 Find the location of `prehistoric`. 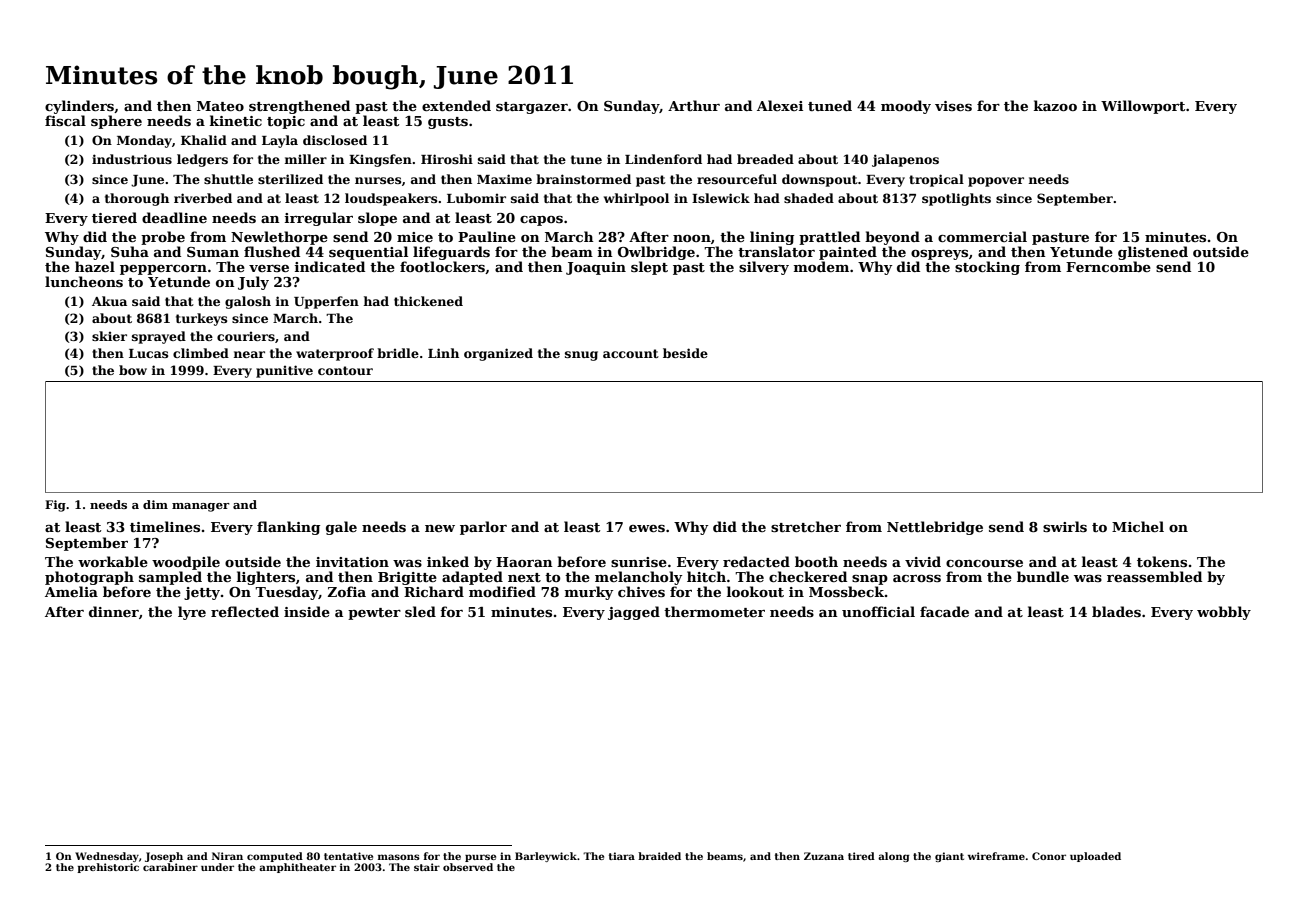

prehistoric is located at coordinates (108, 868).
